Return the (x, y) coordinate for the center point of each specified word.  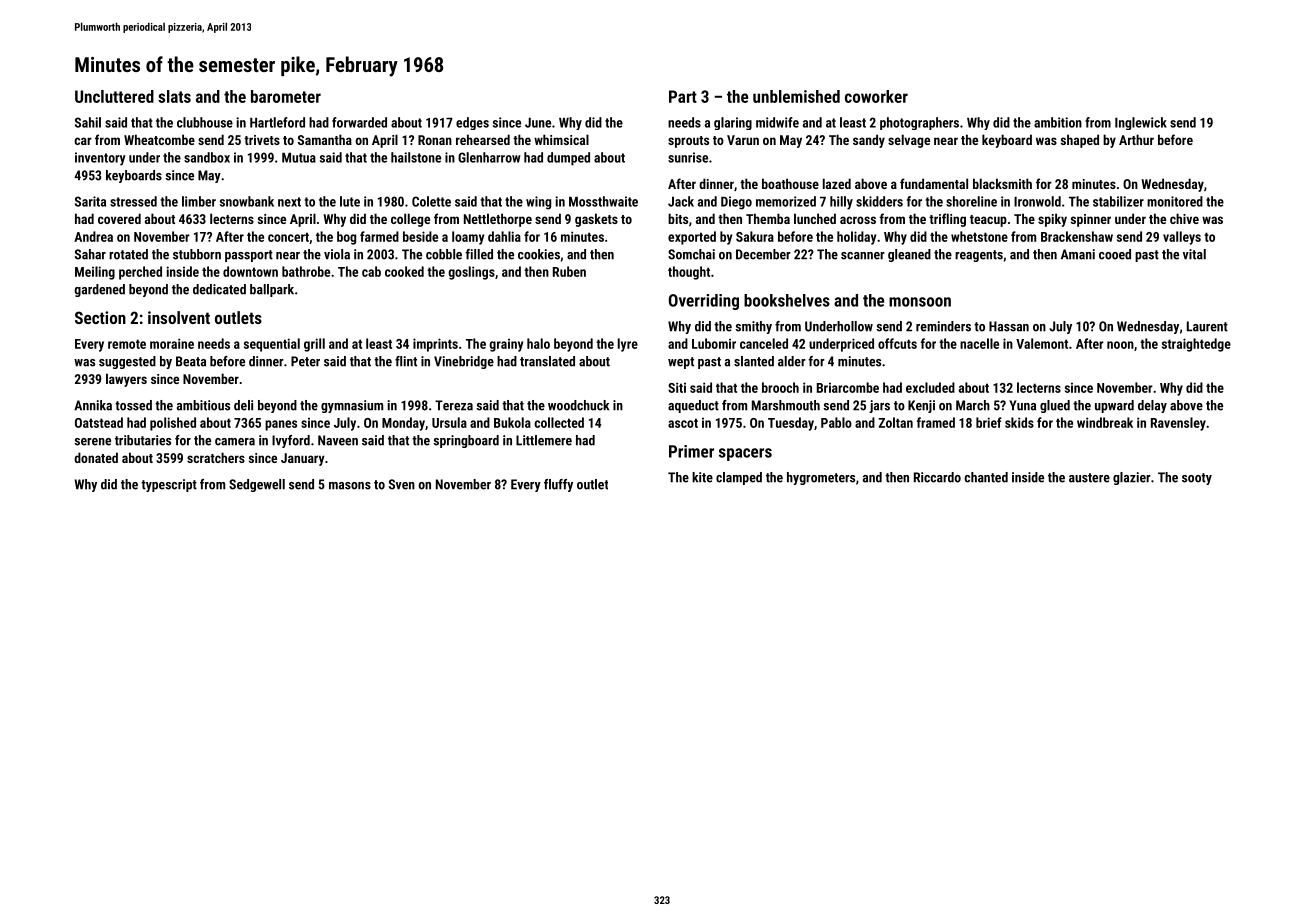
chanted (986, 477)
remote (127, 344)
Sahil (88, 122)
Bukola (512, 422)
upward (1114, 406)
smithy (753, 327)
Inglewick (1141, 123)
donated (96, 457)
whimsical (561, 139)
